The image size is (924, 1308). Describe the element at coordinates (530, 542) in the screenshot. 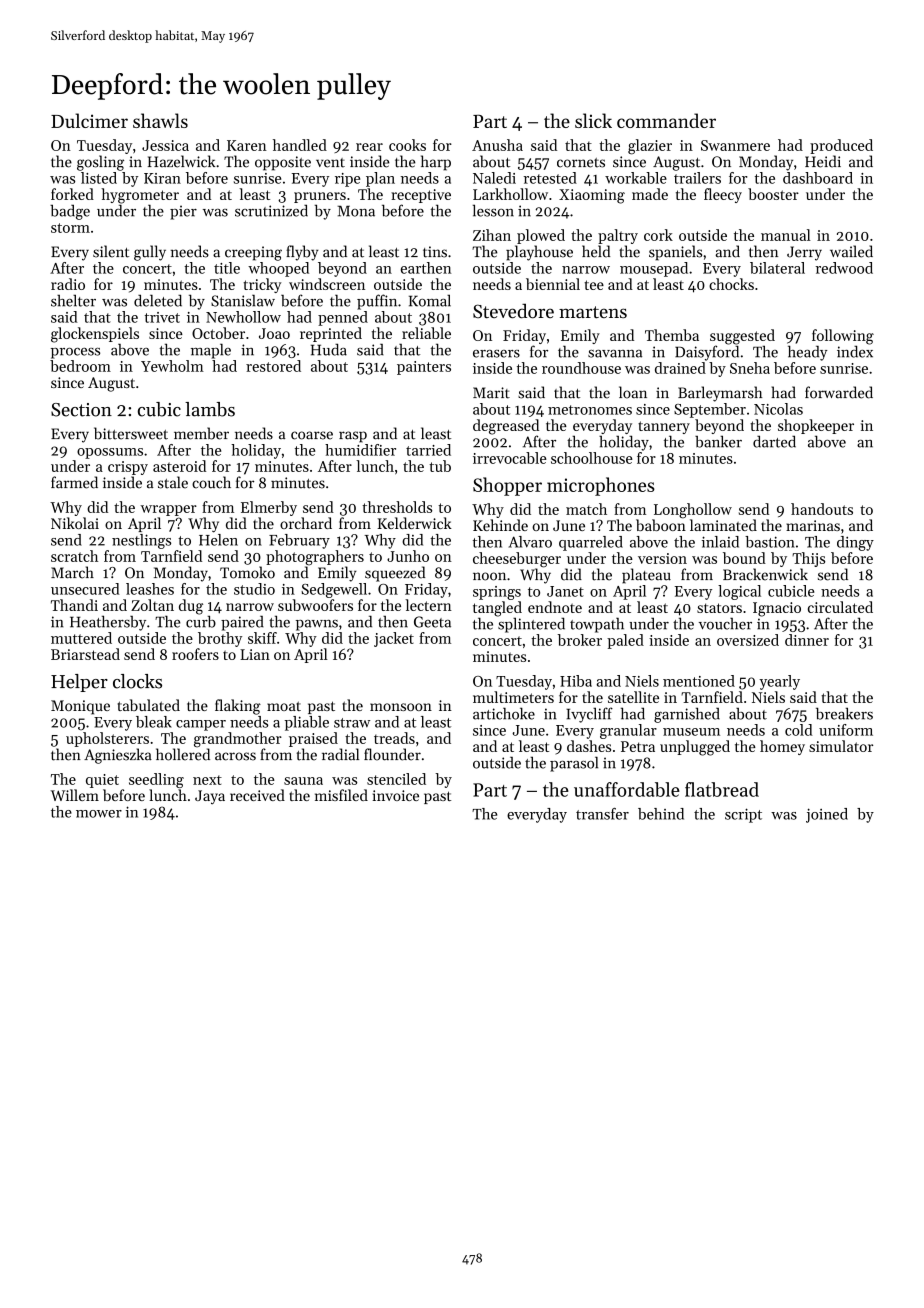

I see `Alvaro` at that location.
